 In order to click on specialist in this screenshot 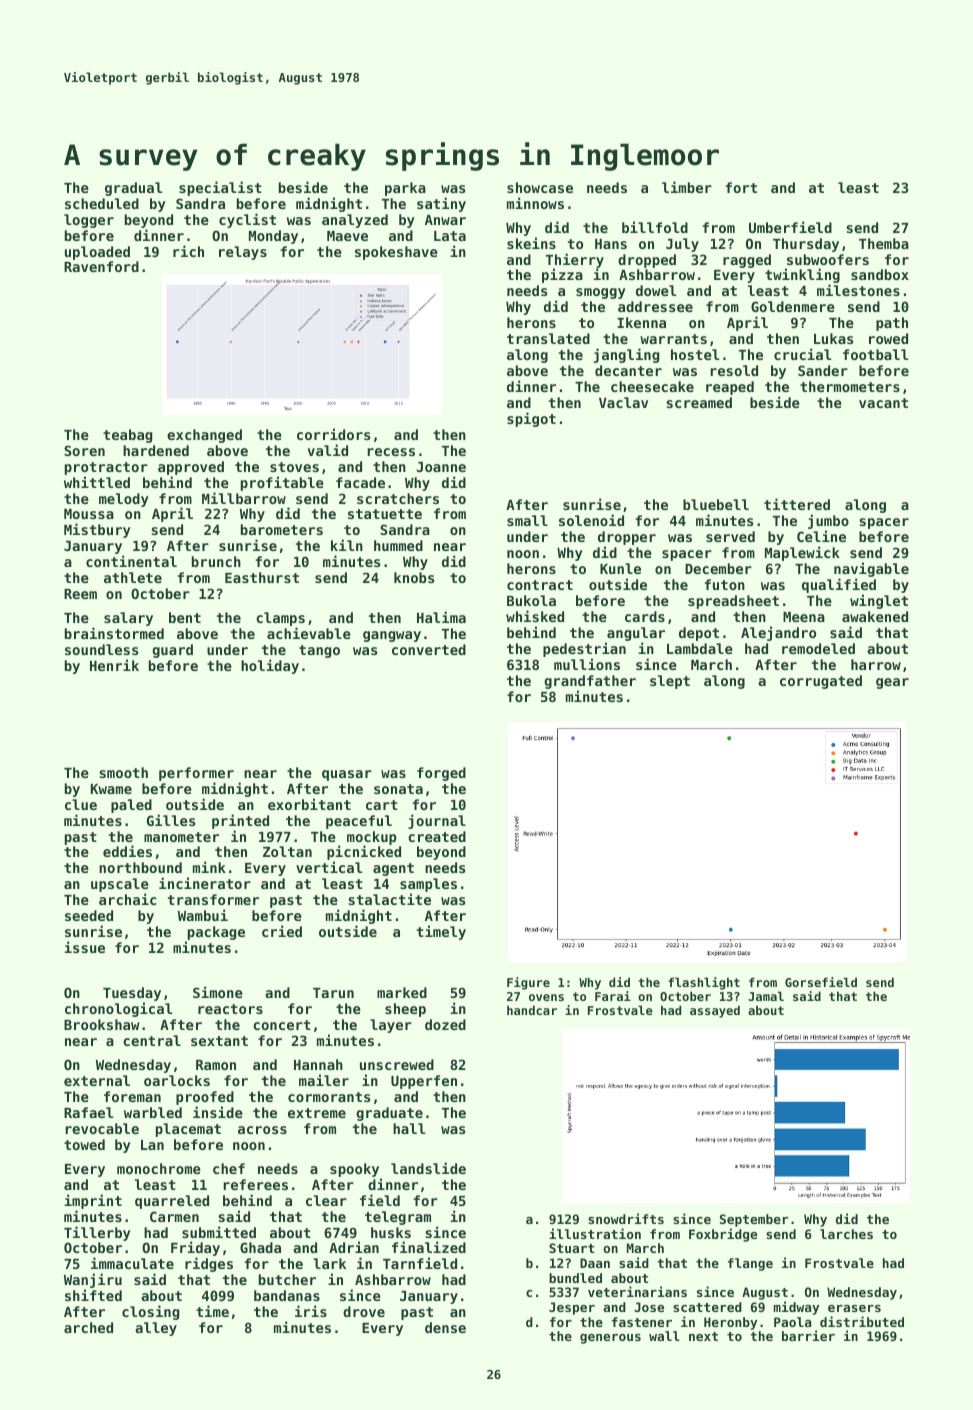, I will do `click(220, 188)`.
